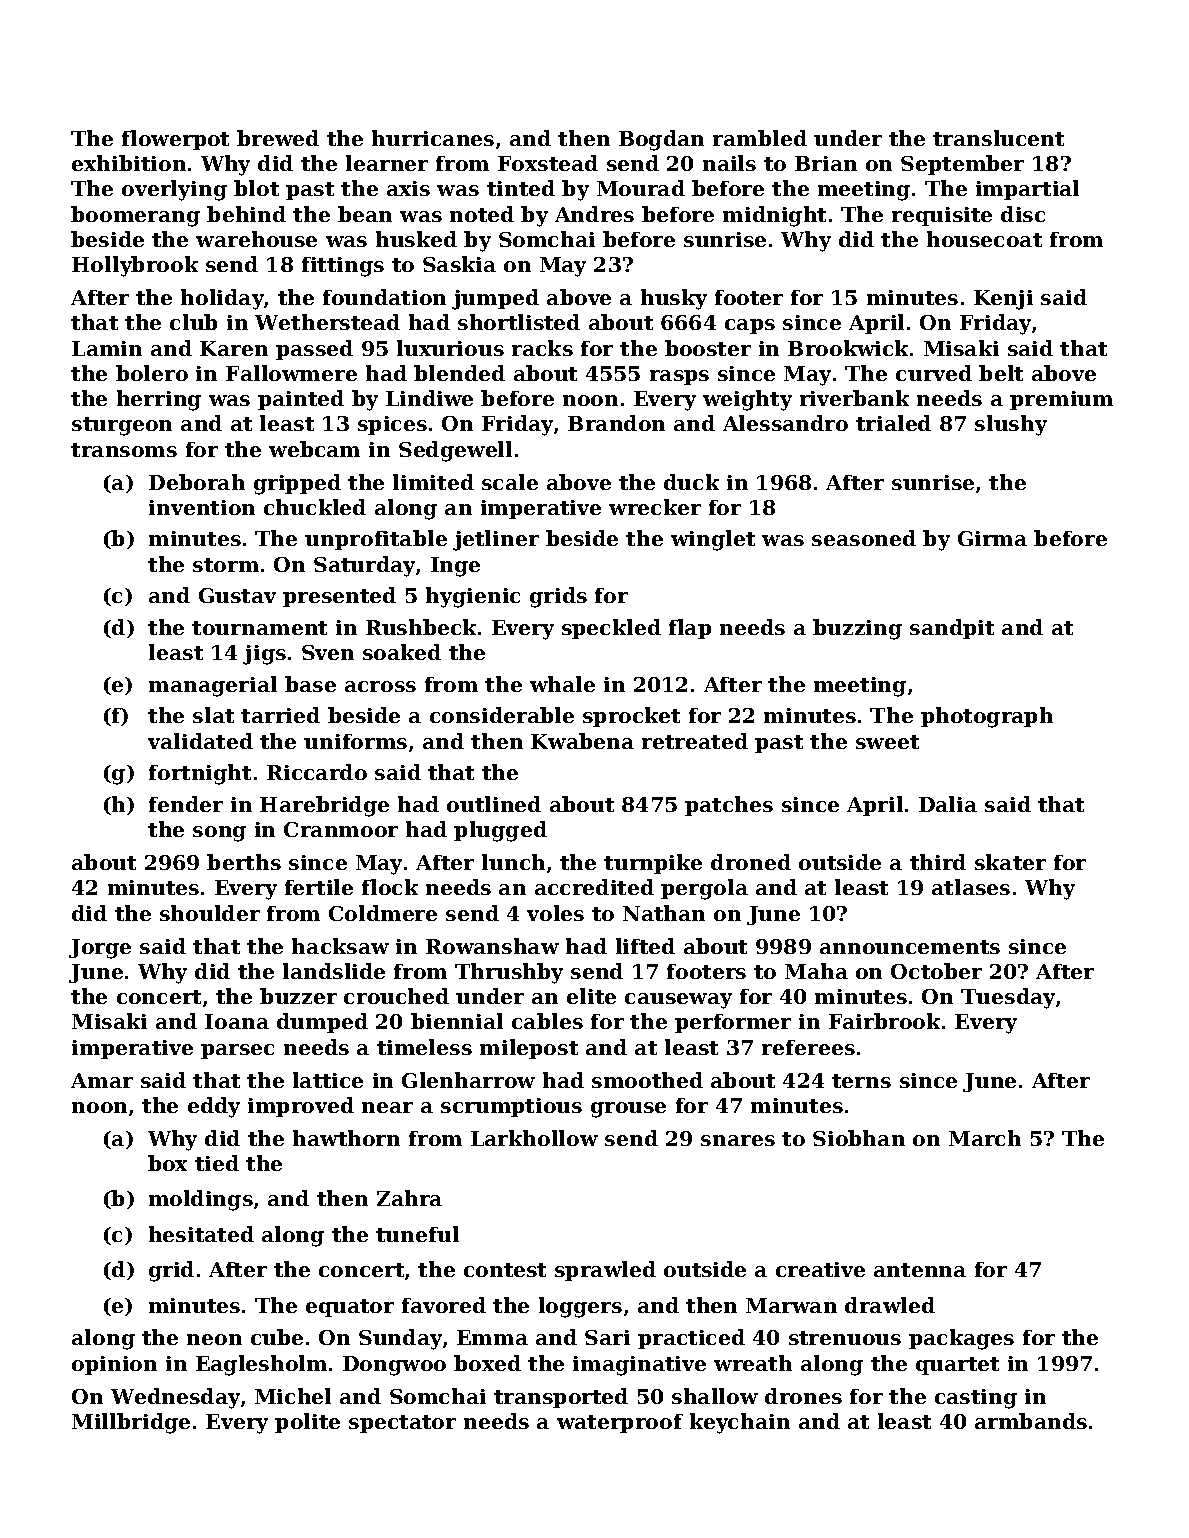 The width and height of the screenshot is (1189, 1538). What do you see at coordinates (616, 423) in the screenshot?
I see `Brandon` at bounding box center [616, 423].
